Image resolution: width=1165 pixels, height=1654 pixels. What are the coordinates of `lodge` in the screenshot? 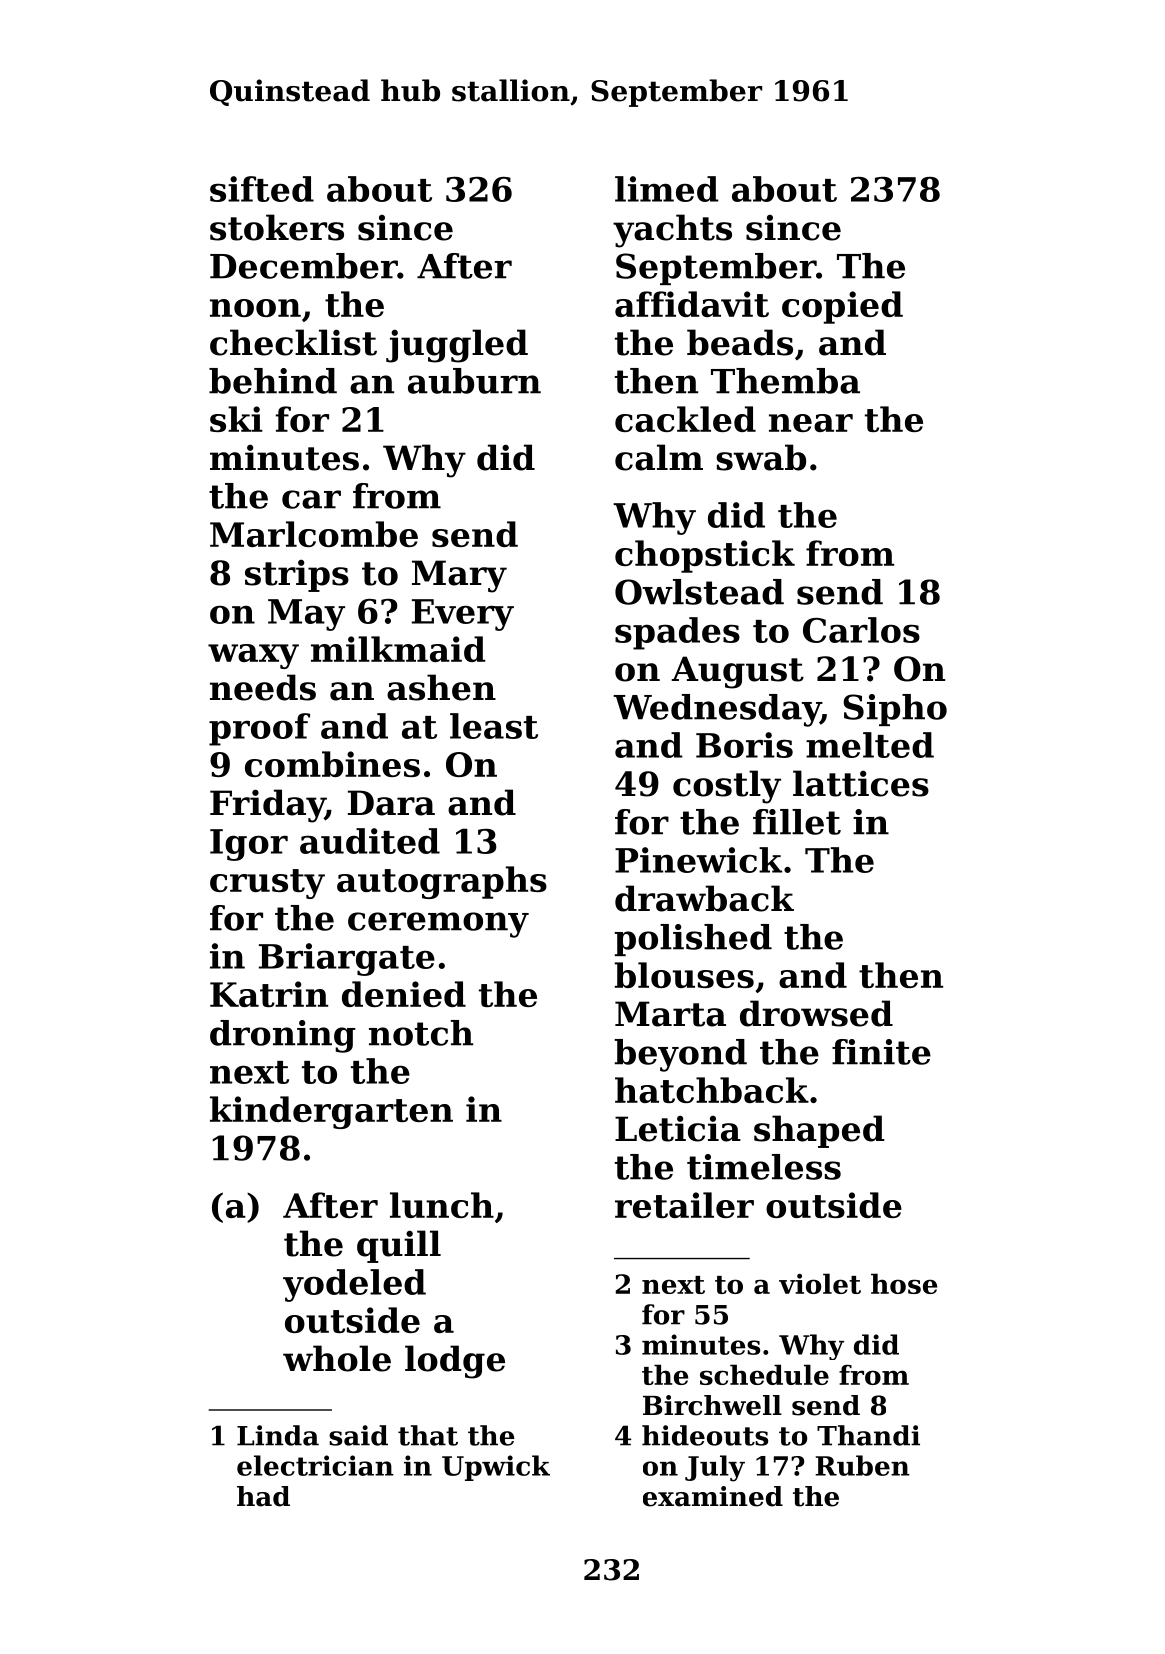 It's located at (455, 1362).
